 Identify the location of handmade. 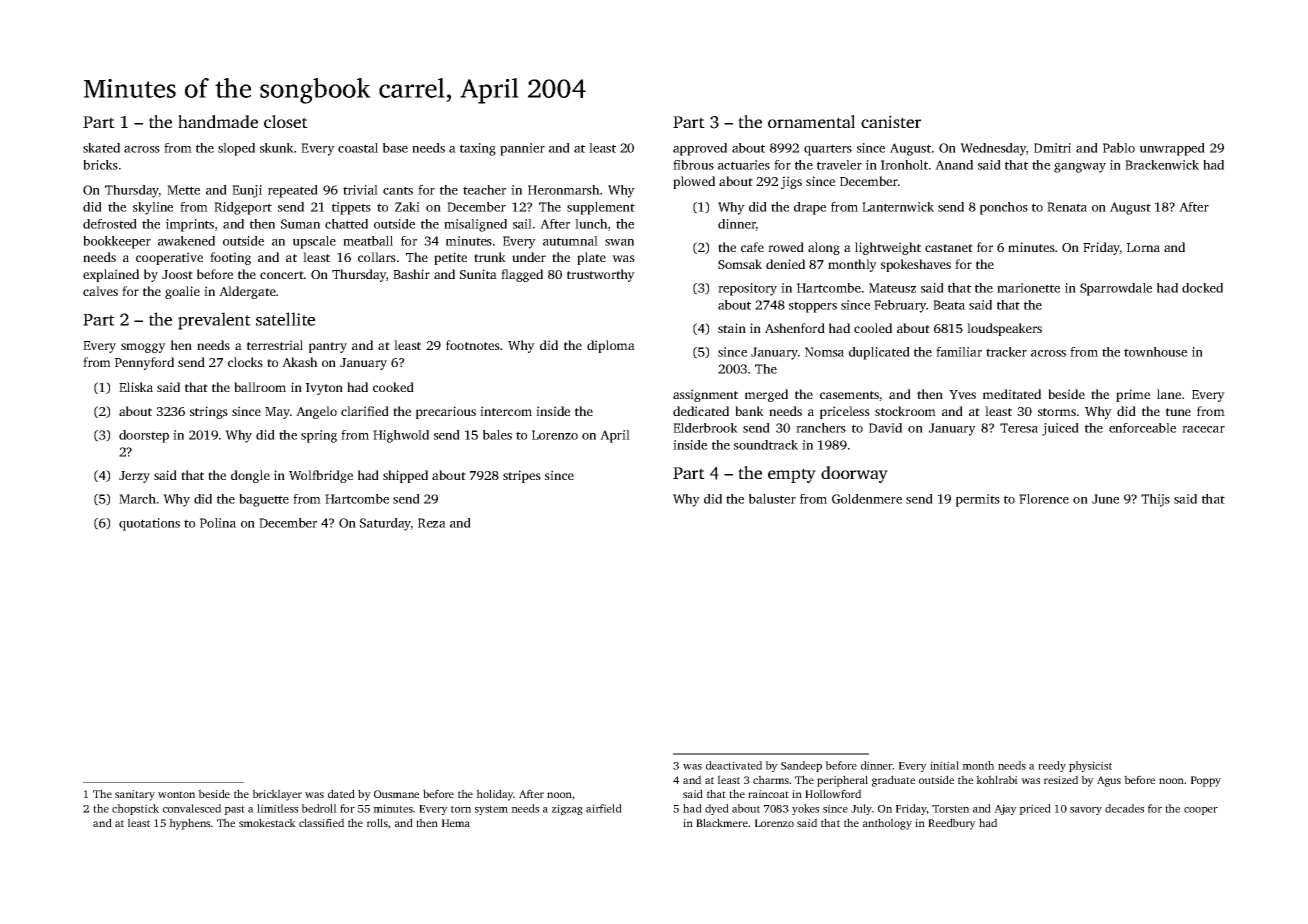
(218, 121).
